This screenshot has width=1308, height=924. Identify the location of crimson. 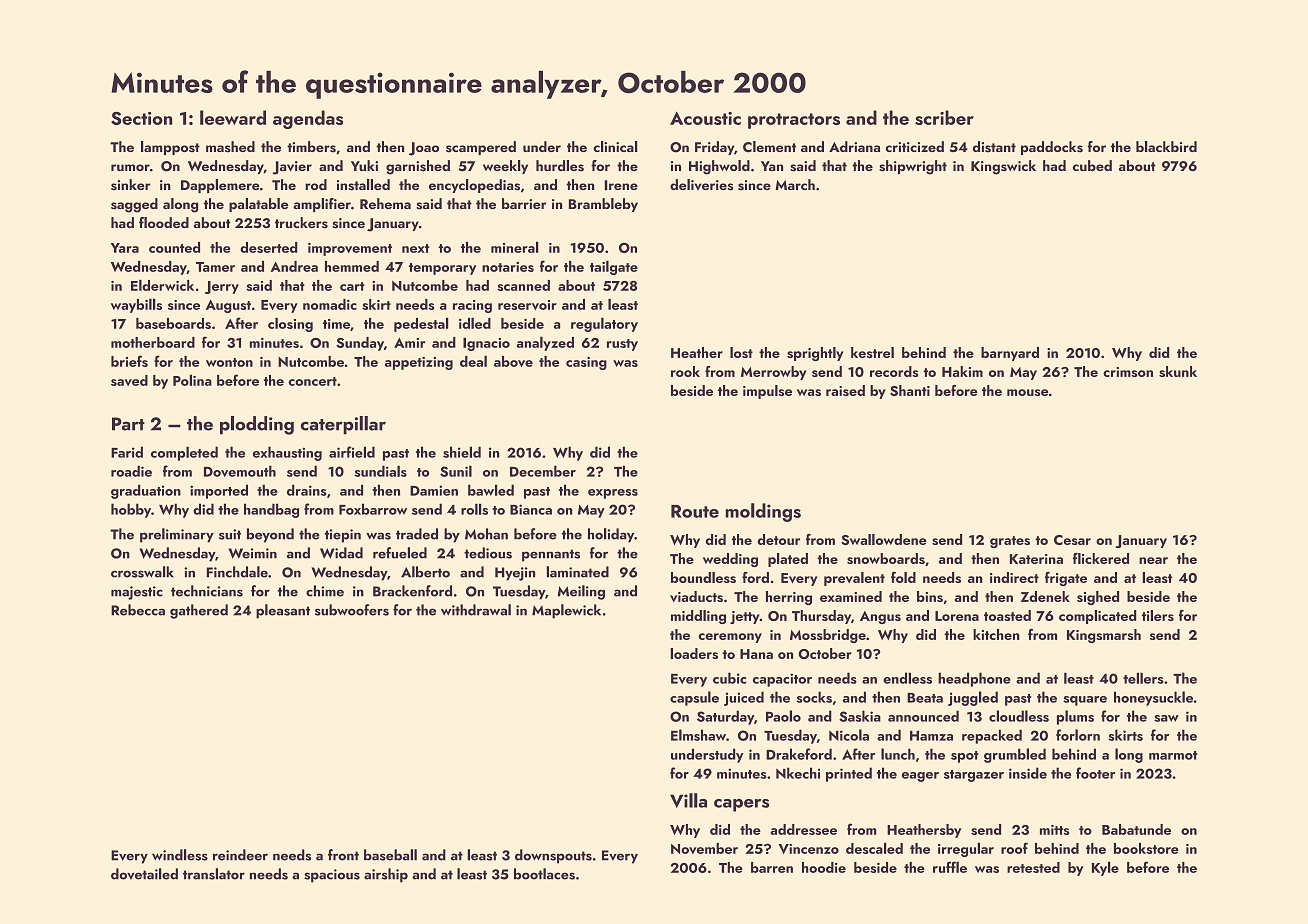
(1128, 372).
